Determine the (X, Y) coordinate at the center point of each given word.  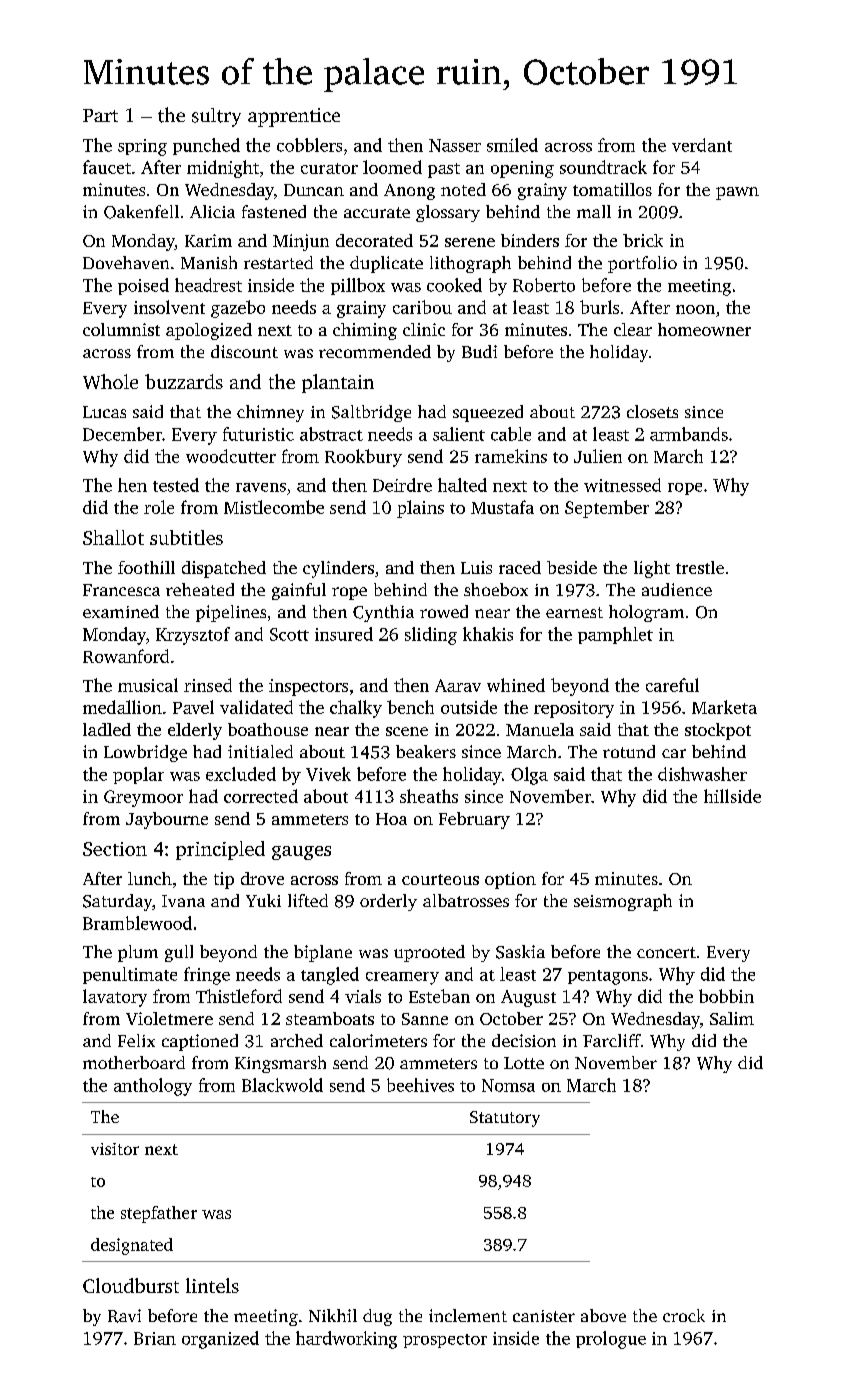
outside (469, 707)
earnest (574, 612)
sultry (216, 117)
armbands (689, 434)
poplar (138, 775)
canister (544, 1316)
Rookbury (363, 458)
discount (244, 351)
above (603, 1315)
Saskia (520, 952)
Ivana (183, 901)
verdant (702, 145)
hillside (732, 796)
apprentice (294, 117)
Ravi (124, 1316)
